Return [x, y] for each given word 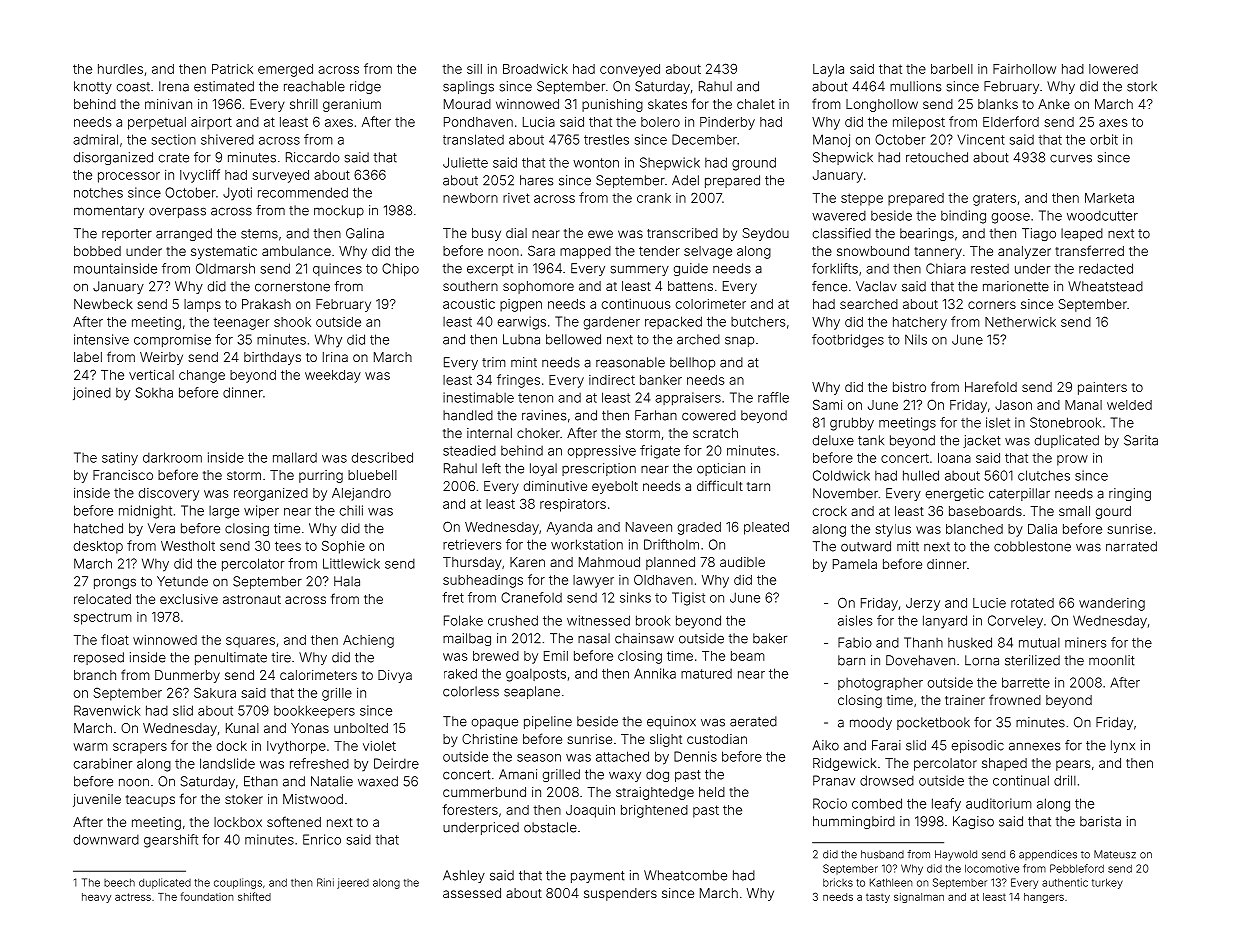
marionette [1016, 286]
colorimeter [711, 304]
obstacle [550, 827]
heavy [96, 898]
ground [754, 164]
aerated [753, 721]
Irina [335, 357]
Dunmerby [187, 676]
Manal [1083, 405]
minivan [168, 104]
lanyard [945, 622]
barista [1100, 821]
